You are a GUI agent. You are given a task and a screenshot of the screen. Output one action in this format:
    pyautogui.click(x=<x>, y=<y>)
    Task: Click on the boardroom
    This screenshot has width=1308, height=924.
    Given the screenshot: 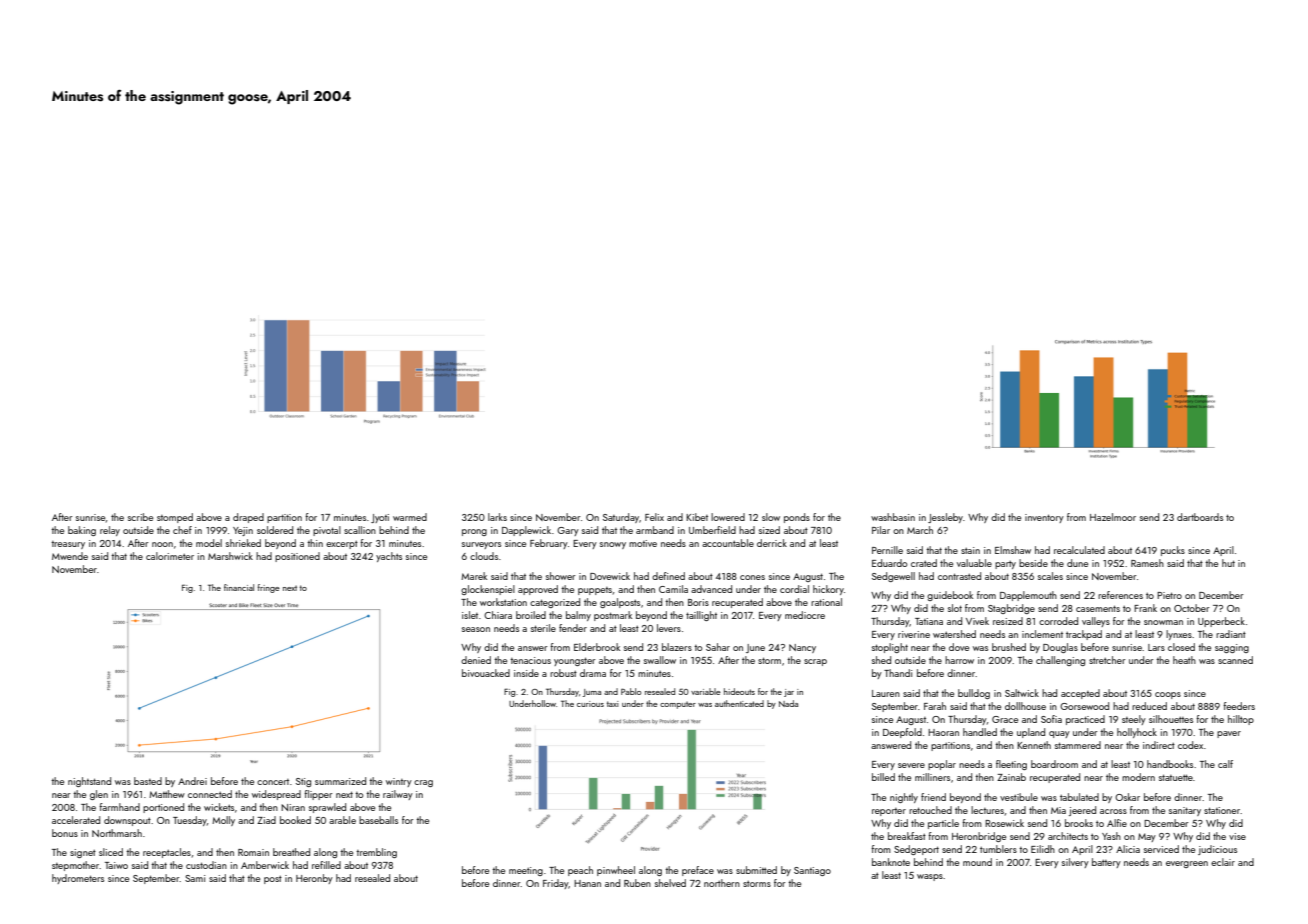 What is the action you would take?
    pyautogui.click(x=1054, y=764)
